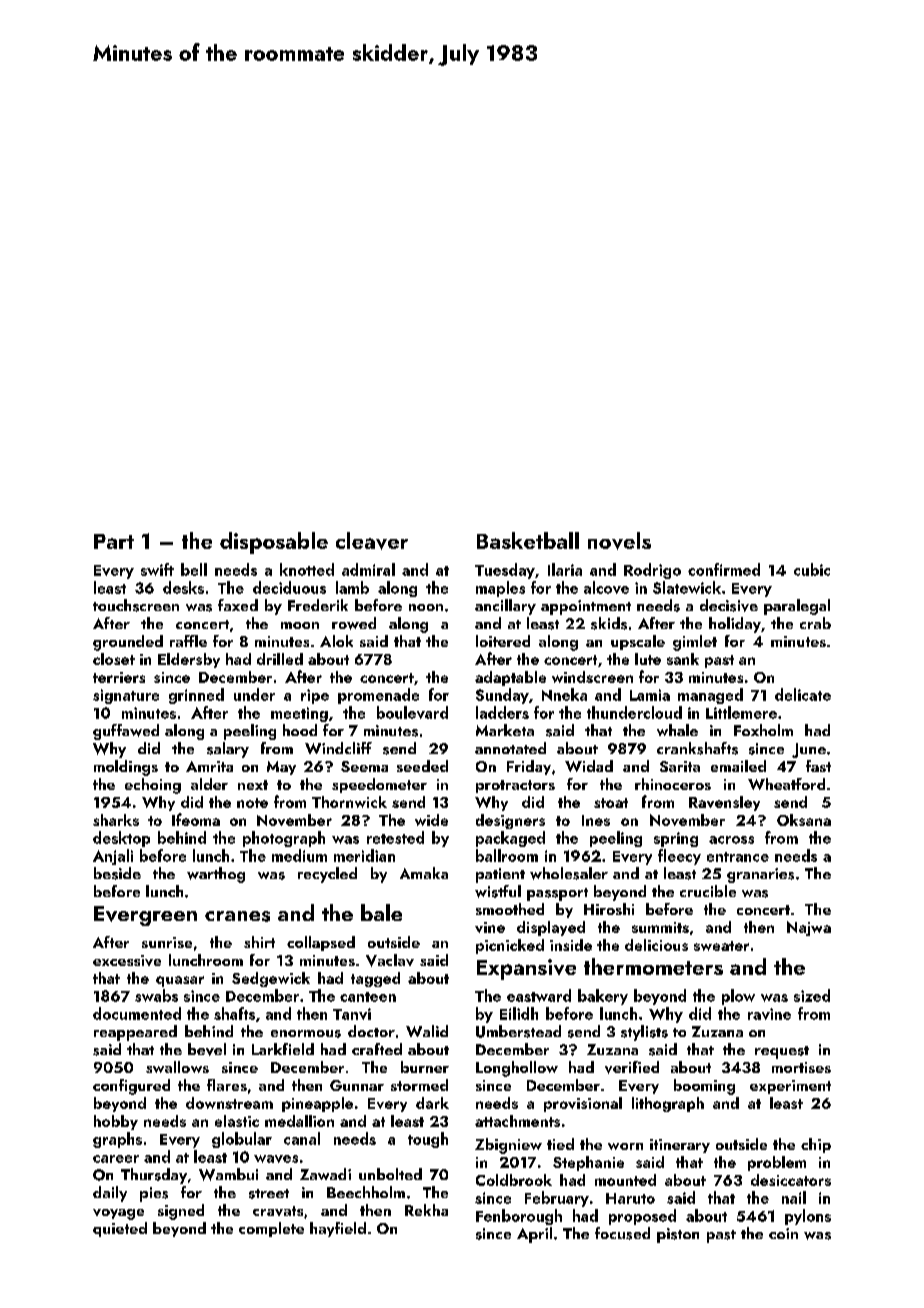 The height and width of the screenshot is (1308, 924). I want to click on Basketball, so click(528, 540).
